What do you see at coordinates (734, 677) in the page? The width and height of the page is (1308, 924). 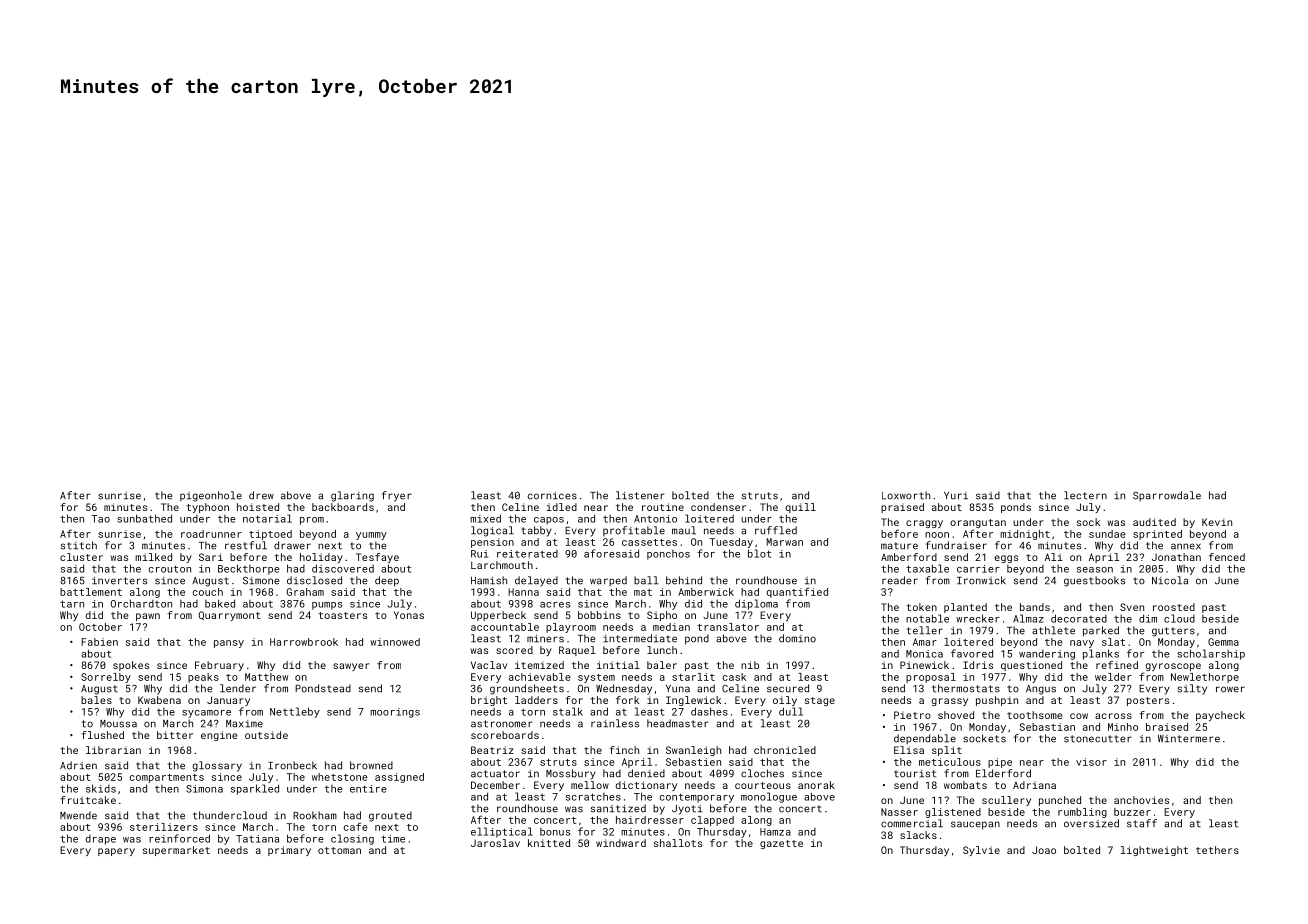 I see `cask` at bounding box center [734, 677].
